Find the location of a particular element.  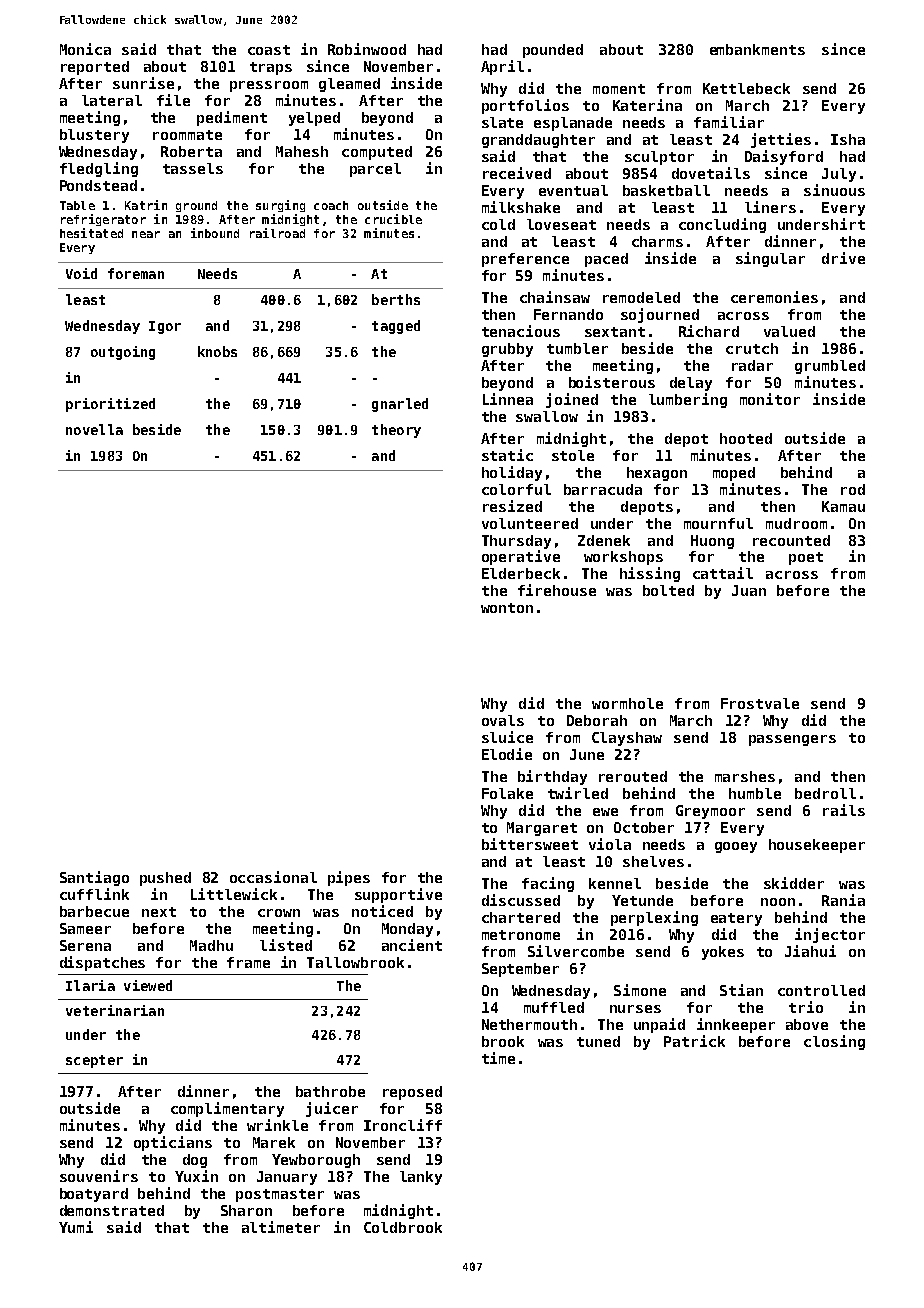

Yewborough is located at coordinates (316, 1161).
